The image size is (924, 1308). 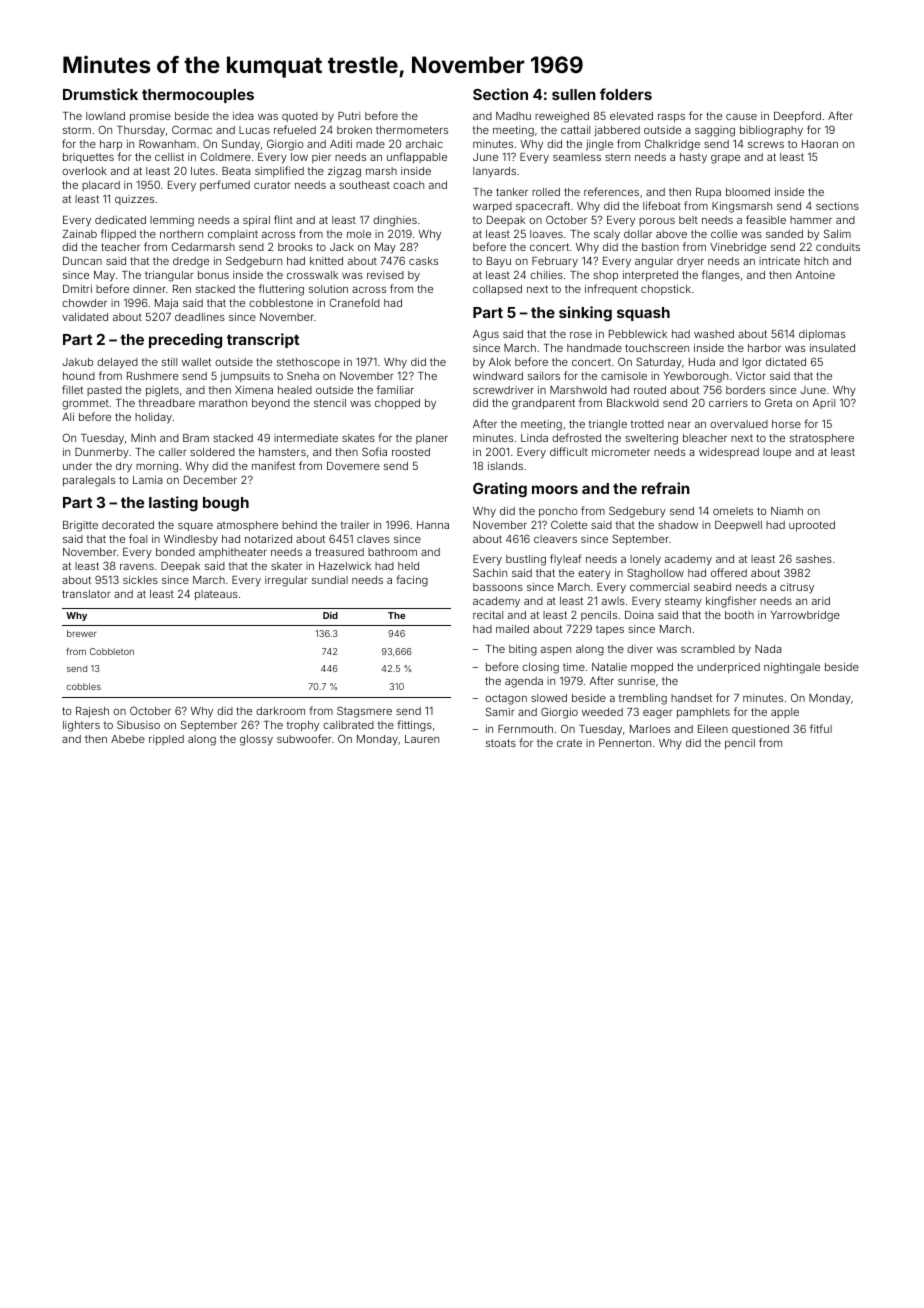 I want to click on briquettes, so click(x=88, y=158).
